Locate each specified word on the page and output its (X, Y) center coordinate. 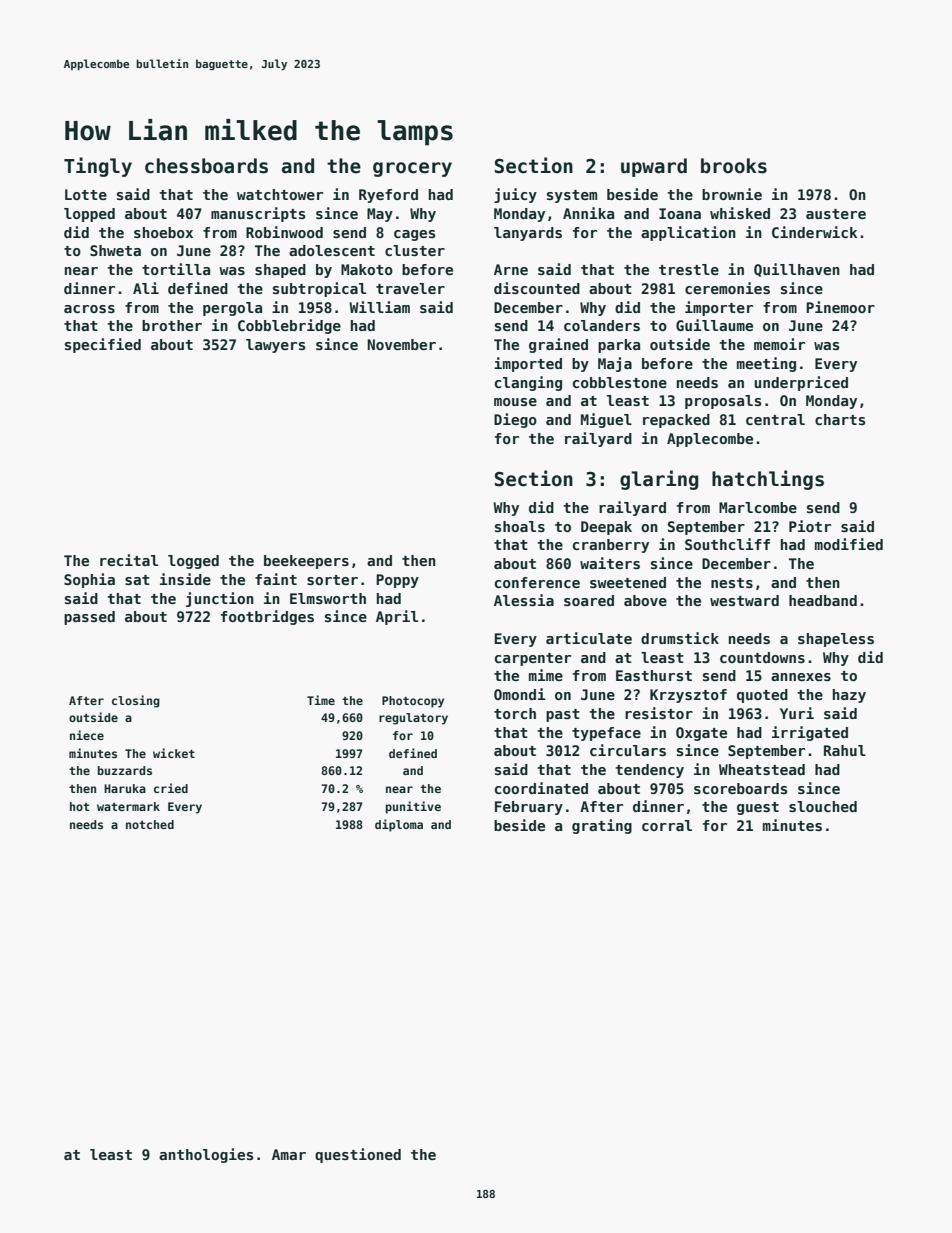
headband (823, 600)
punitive (413, 807)
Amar (289, 1154)
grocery (412, 169)
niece (87, 735)
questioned (358, 1155)
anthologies (206, 1155)
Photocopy (413, 702)
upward (654, 167)
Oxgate (701, 734)
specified (103, 345)
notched (150, 824)
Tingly (98, 167)
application (688, 233)
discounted (537, 288)
